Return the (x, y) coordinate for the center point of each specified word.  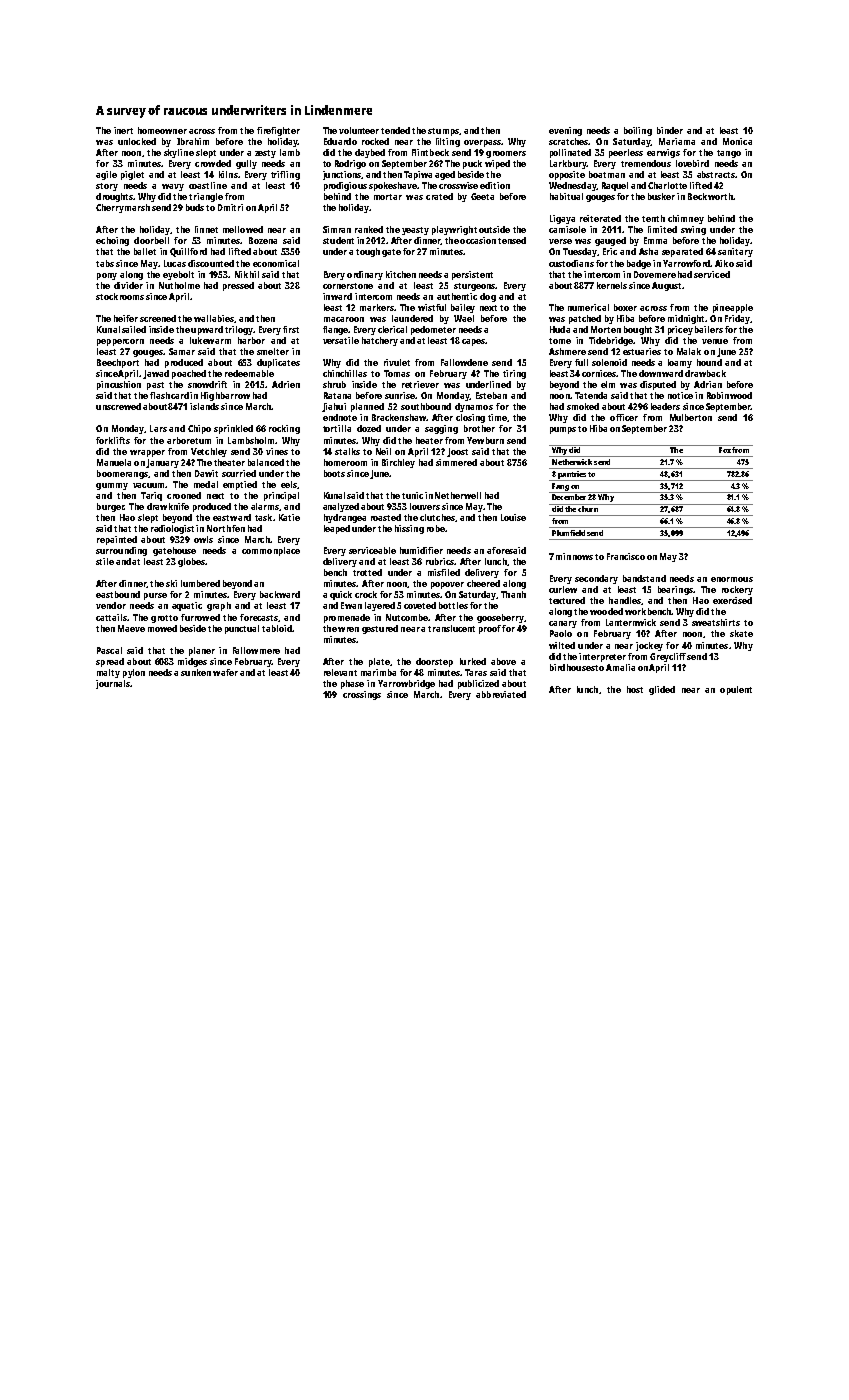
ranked (369, 229)
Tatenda (591, 395)
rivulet (397, 362)
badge (639, 264)
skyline (179, 153)
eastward (232, 517)
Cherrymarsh (123, 208)
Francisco (626, 556)
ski (171, 583)
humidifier (421, 550)
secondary (596, 579)
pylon (134, 673)
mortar (388, 197)
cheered (483, 583)
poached (189, 374)
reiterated (600, 218)
